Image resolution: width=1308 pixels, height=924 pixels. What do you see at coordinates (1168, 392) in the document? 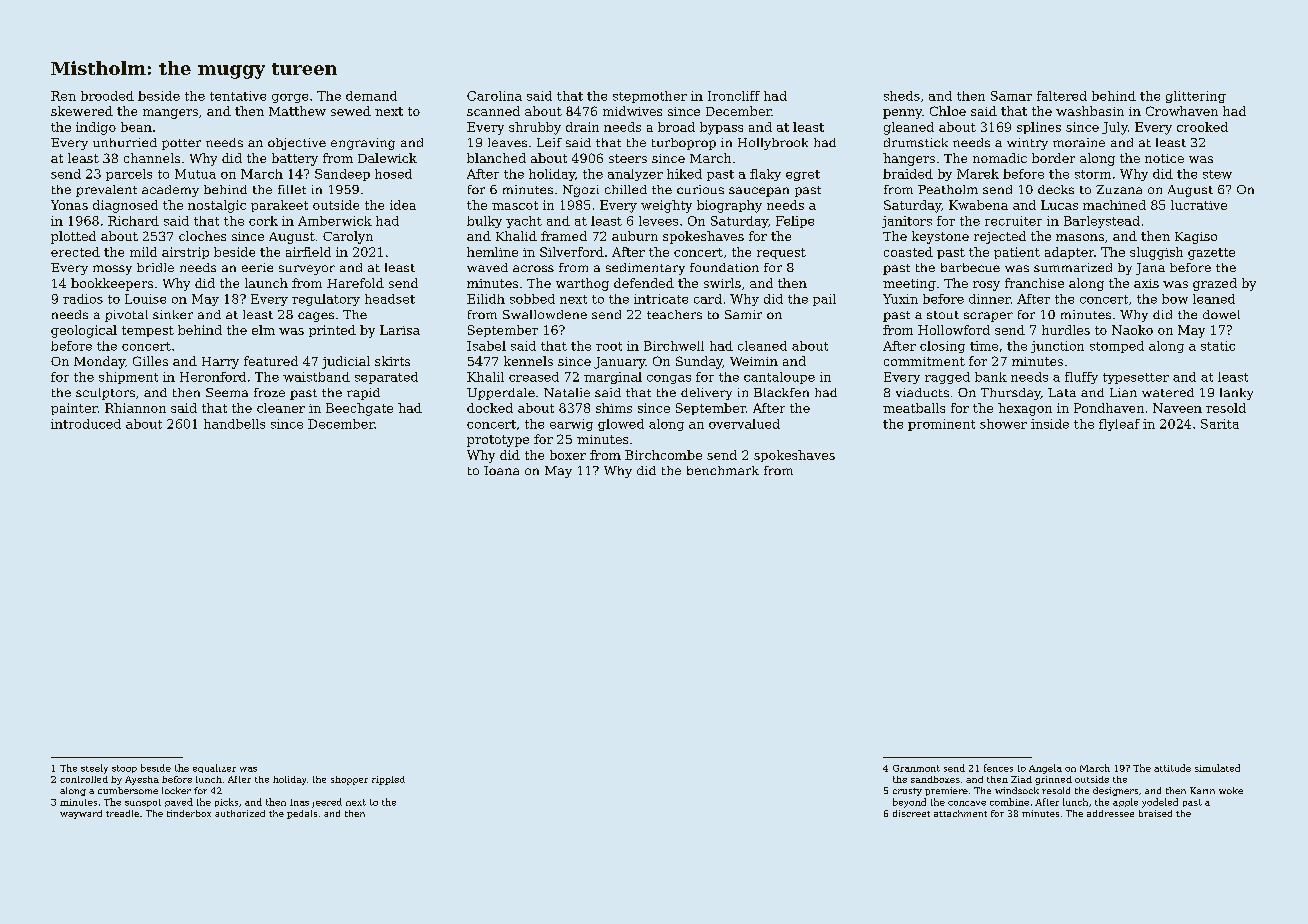
I see `watered` at bounding box center [1168, 392].
